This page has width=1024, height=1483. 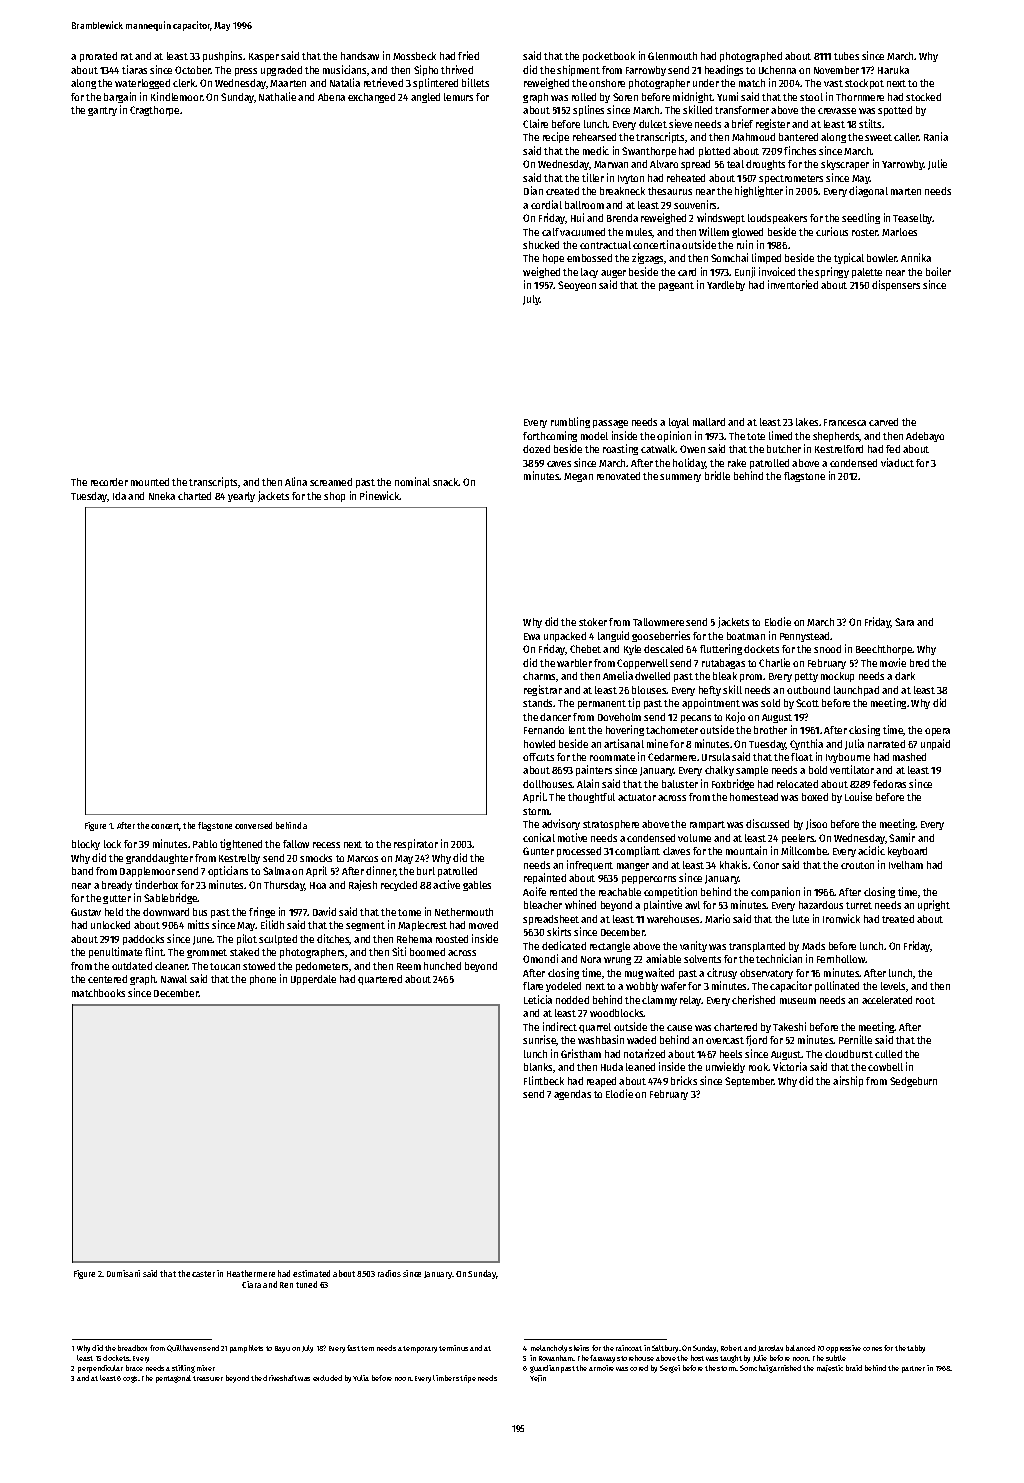 What do you see at coordinates (241, 844) in the page?
I see `tightened` at bounding box center [241, 844].
